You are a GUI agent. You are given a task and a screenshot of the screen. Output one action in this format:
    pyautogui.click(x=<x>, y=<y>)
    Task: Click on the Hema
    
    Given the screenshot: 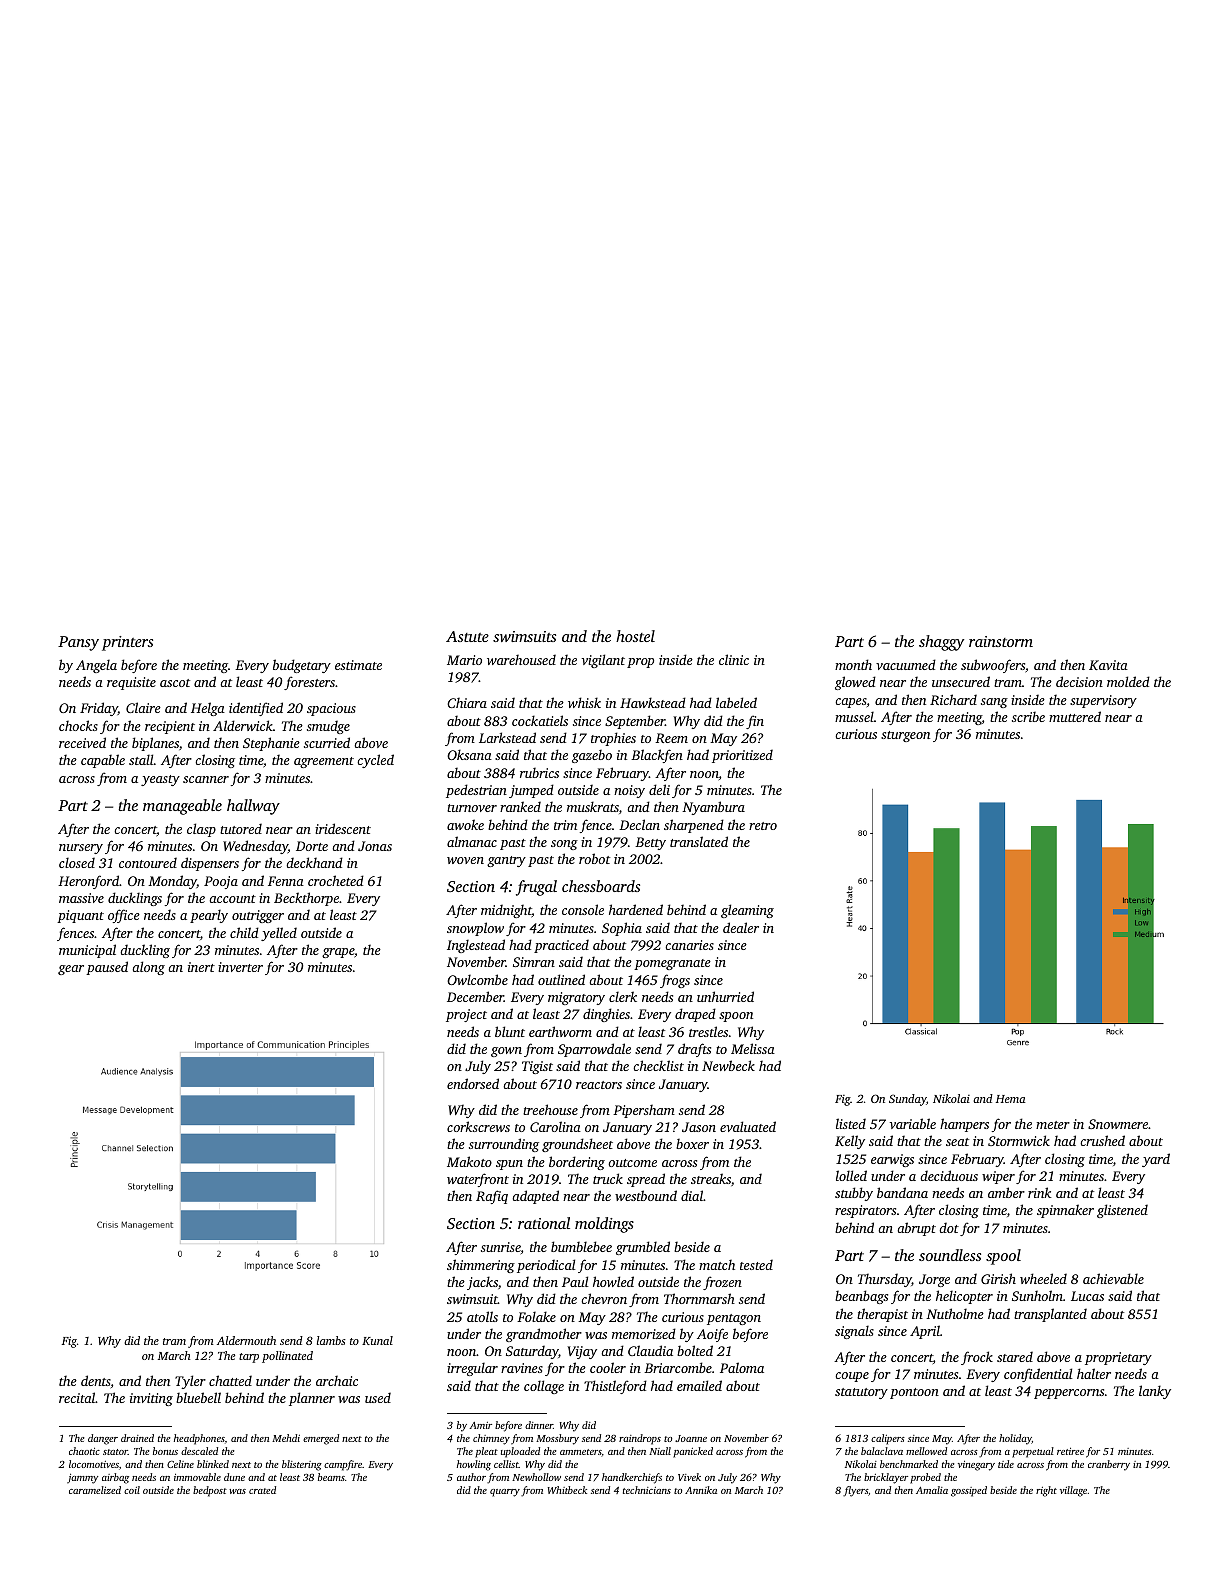 What is the action you would take?
    pyautogui.click(x=1011, y=1099)
